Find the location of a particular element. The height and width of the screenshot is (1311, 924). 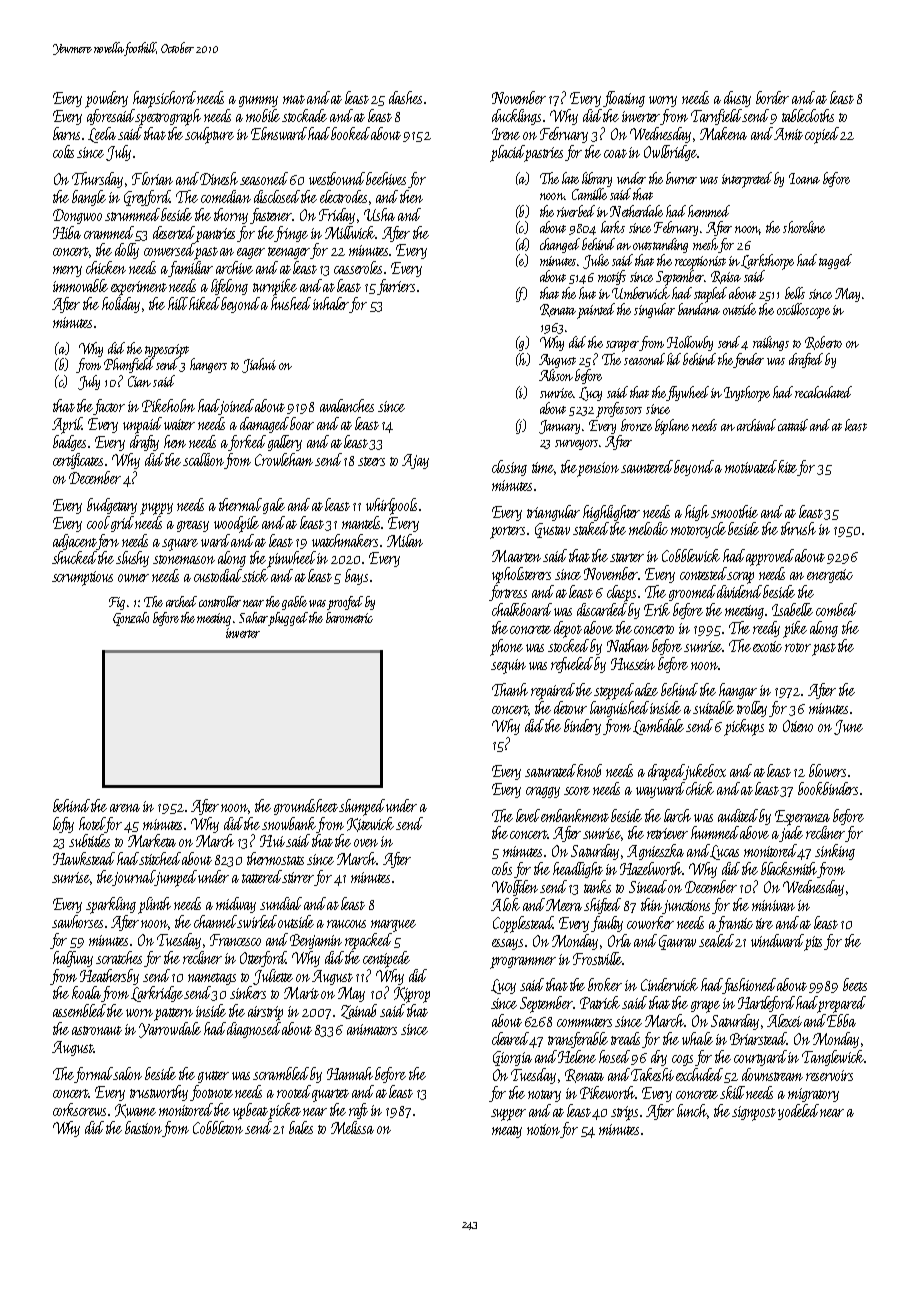

formal is located at coordinates (94, 1075).
